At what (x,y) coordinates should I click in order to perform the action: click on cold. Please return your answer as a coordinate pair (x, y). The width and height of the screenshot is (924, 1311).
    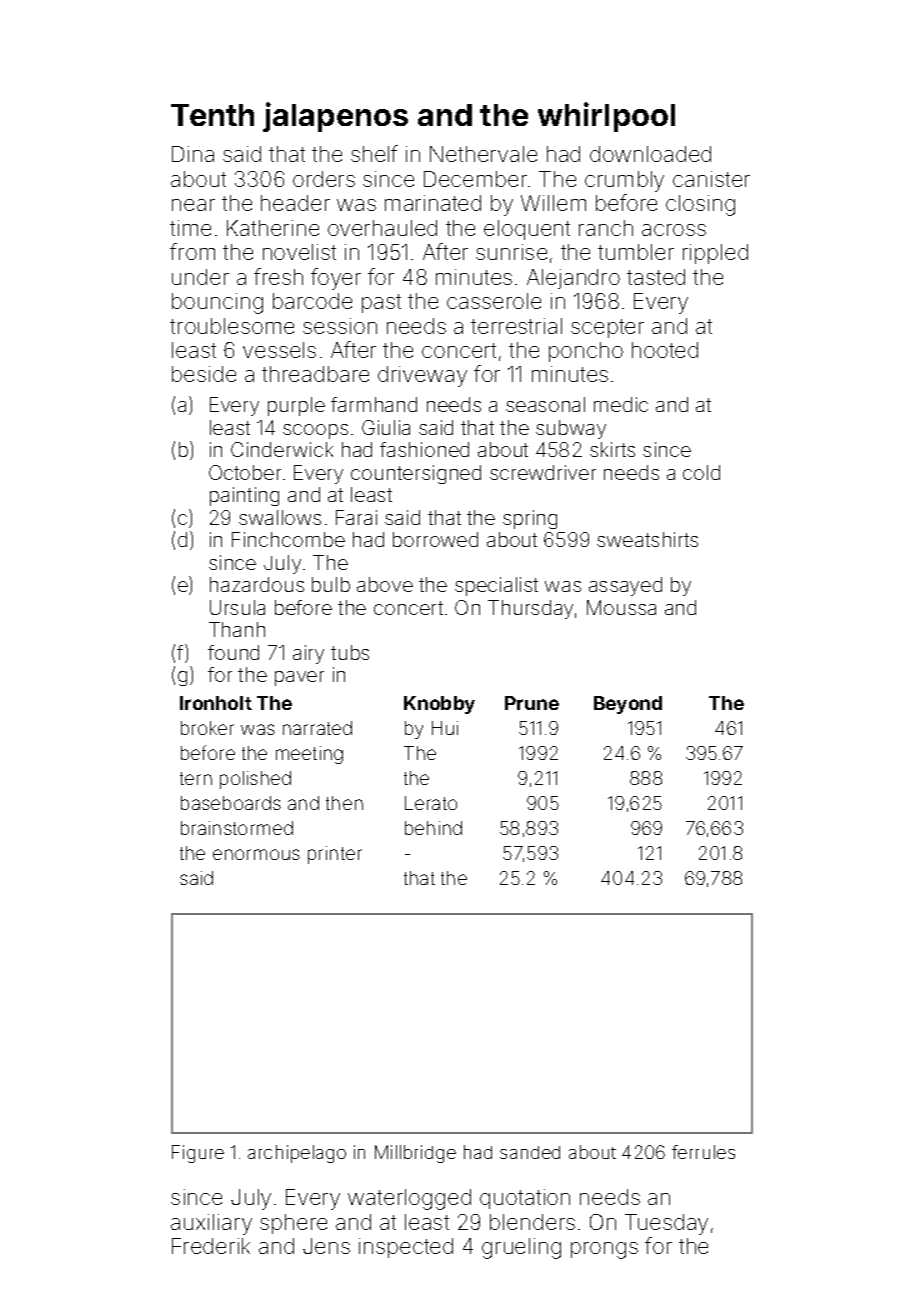
    Looking at the image, I should click on (701, 472).
